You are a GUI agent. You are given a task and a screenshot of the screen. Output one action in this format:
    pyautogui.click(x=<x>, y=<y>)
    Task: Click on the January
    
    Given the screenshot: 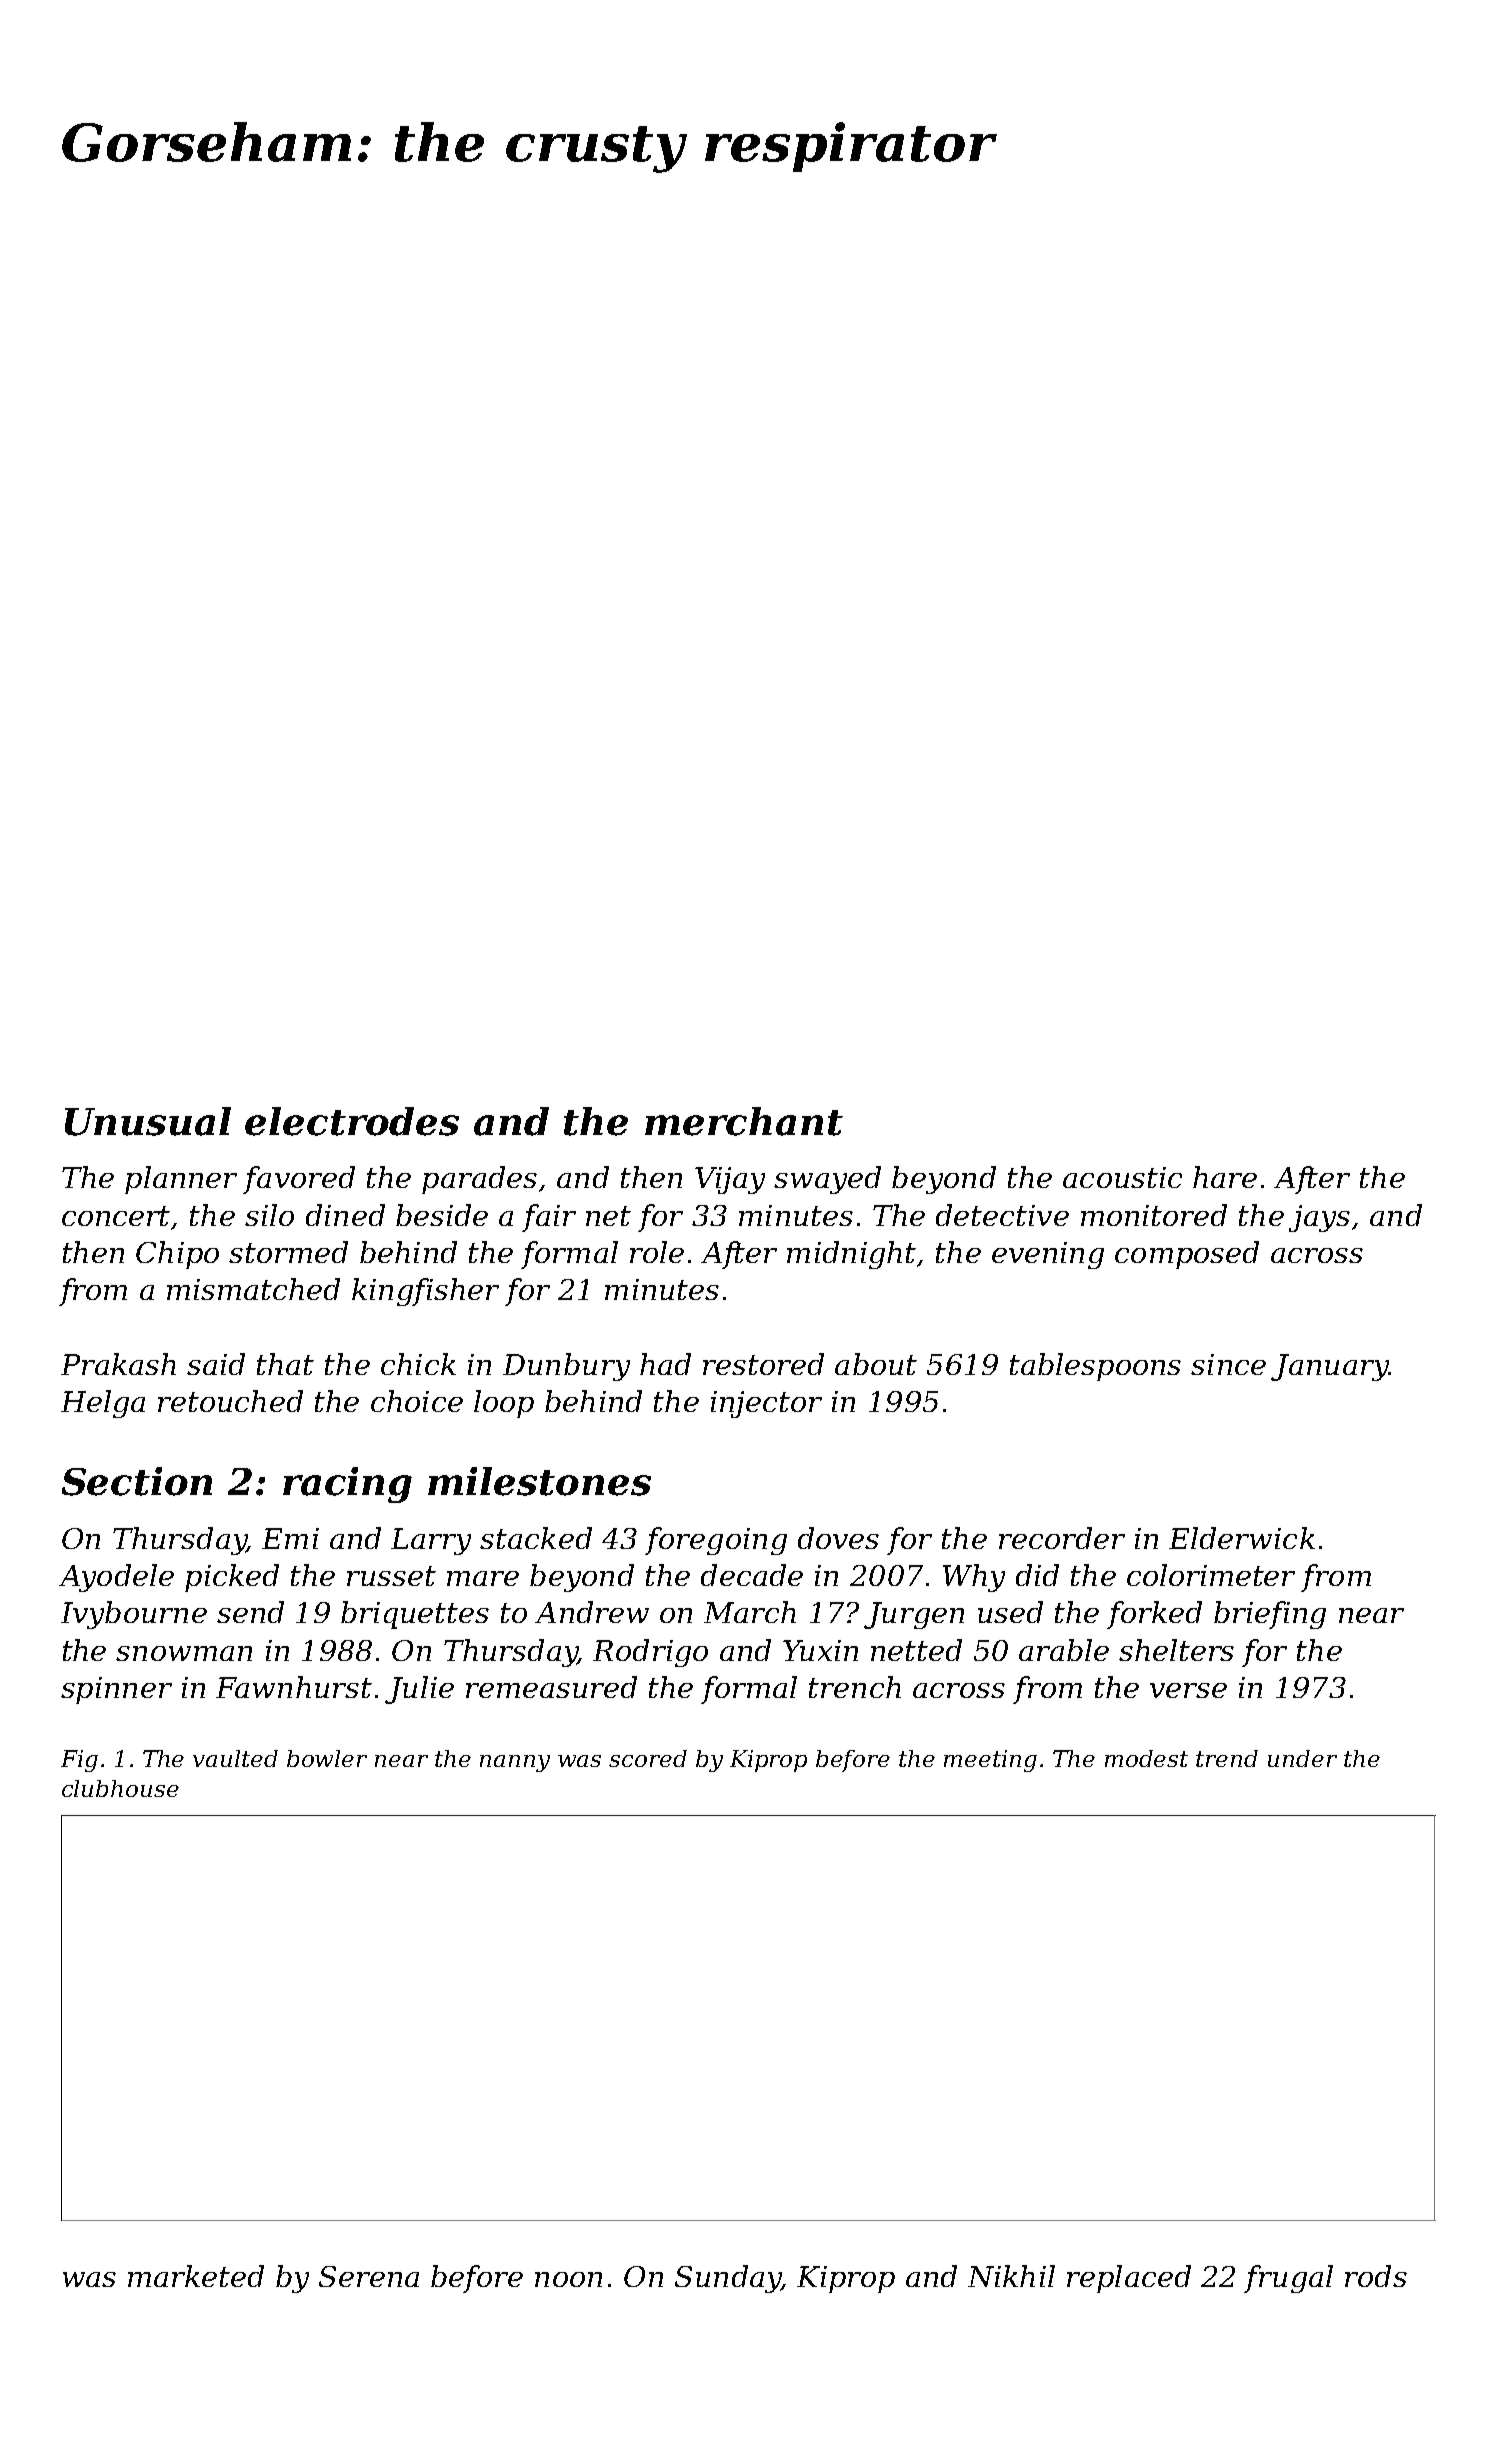 What is the action you would take?
    pyautogui.click(x=1330, y=1367)
